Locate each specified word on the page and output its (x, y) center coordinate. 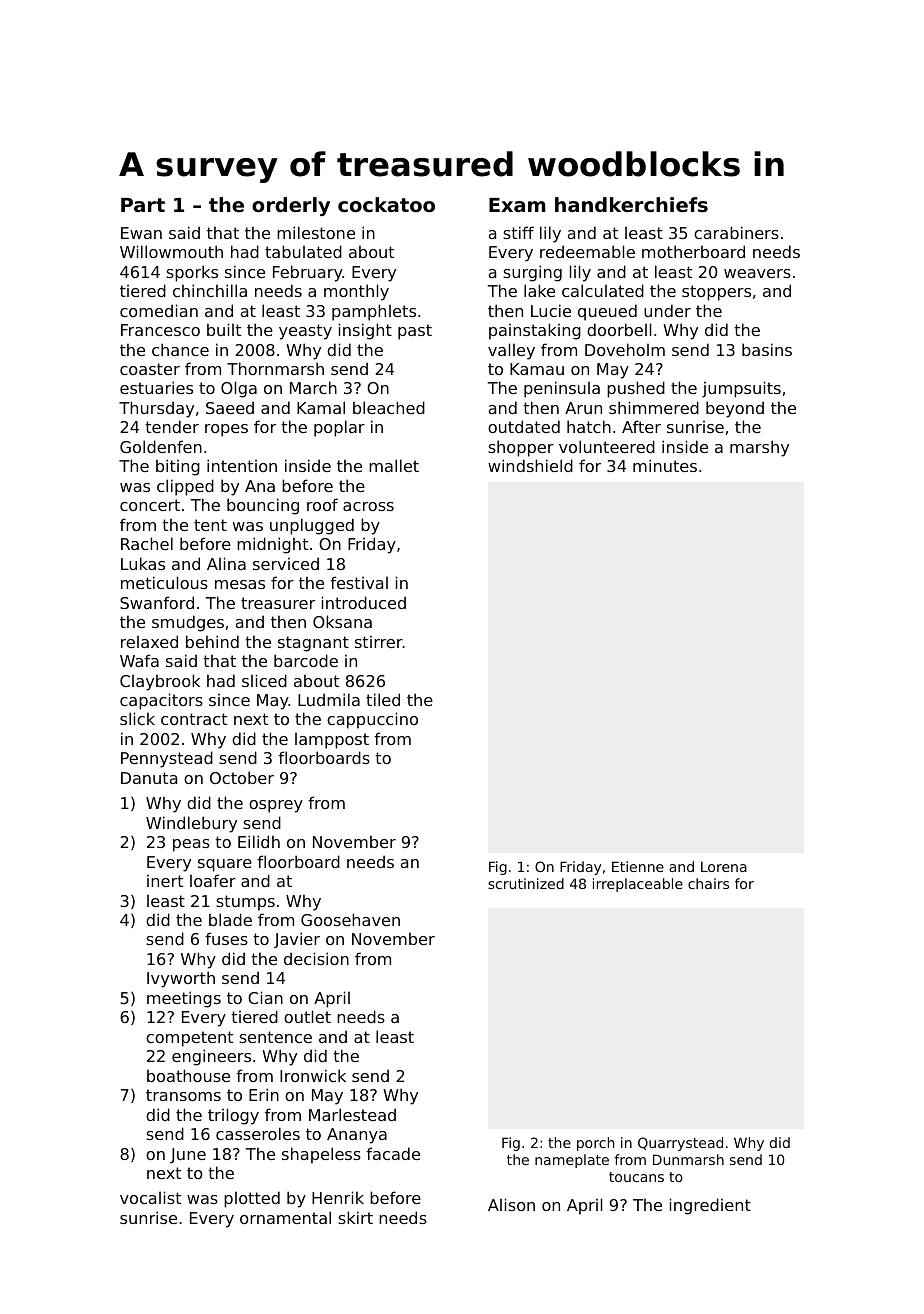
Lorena (724, 867)
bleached (389, 407)
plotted (252, 1199)
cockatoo (386, 204)
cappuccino (372, 720)
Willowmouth (171, 251)
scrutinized (526, 883)
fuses (226, 938)
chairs (708, 883)
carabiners (736, 232)
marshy (759, 448)
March (313, 387)
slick (137, 718)
